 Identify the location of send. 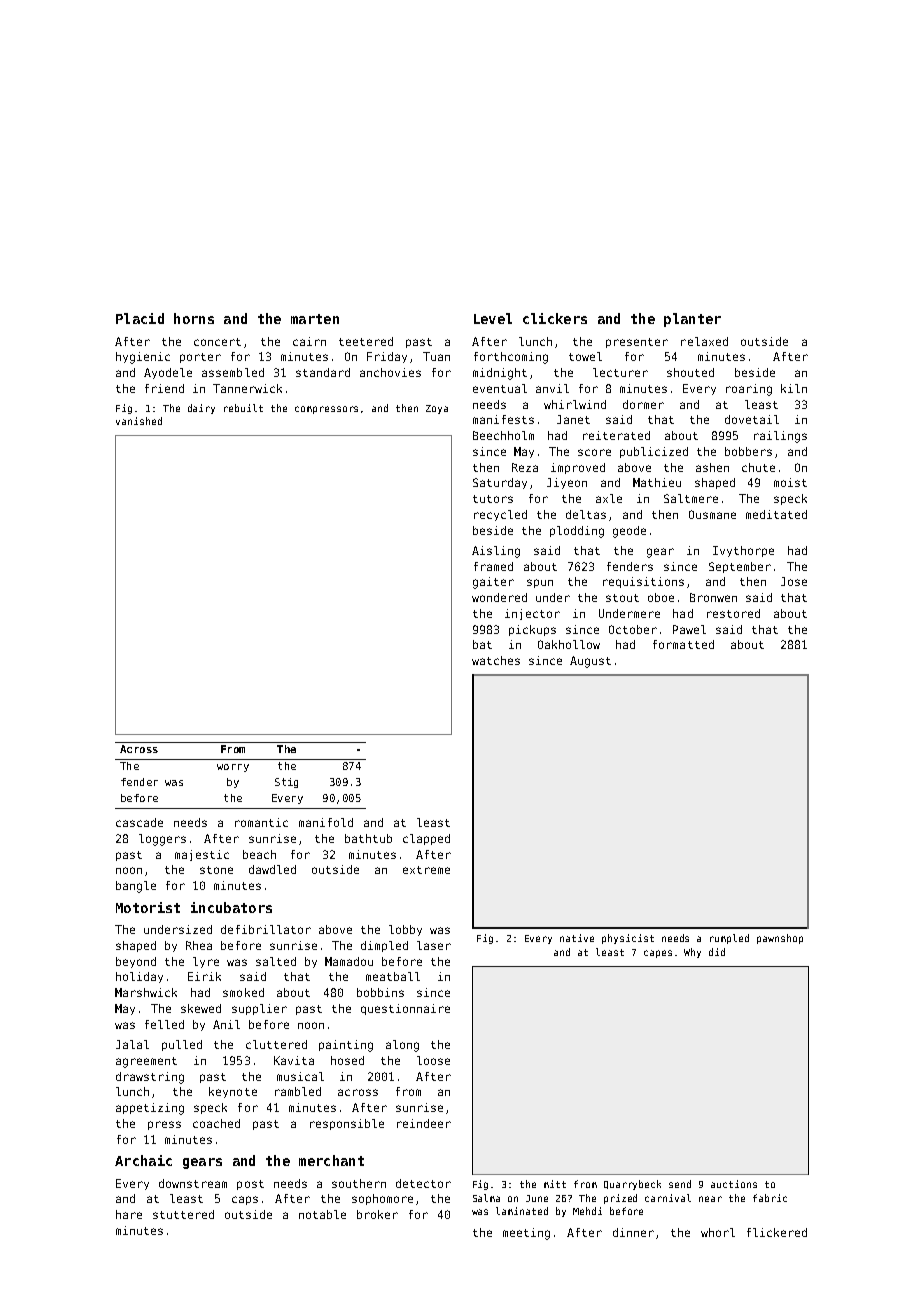
(680, 1184).
